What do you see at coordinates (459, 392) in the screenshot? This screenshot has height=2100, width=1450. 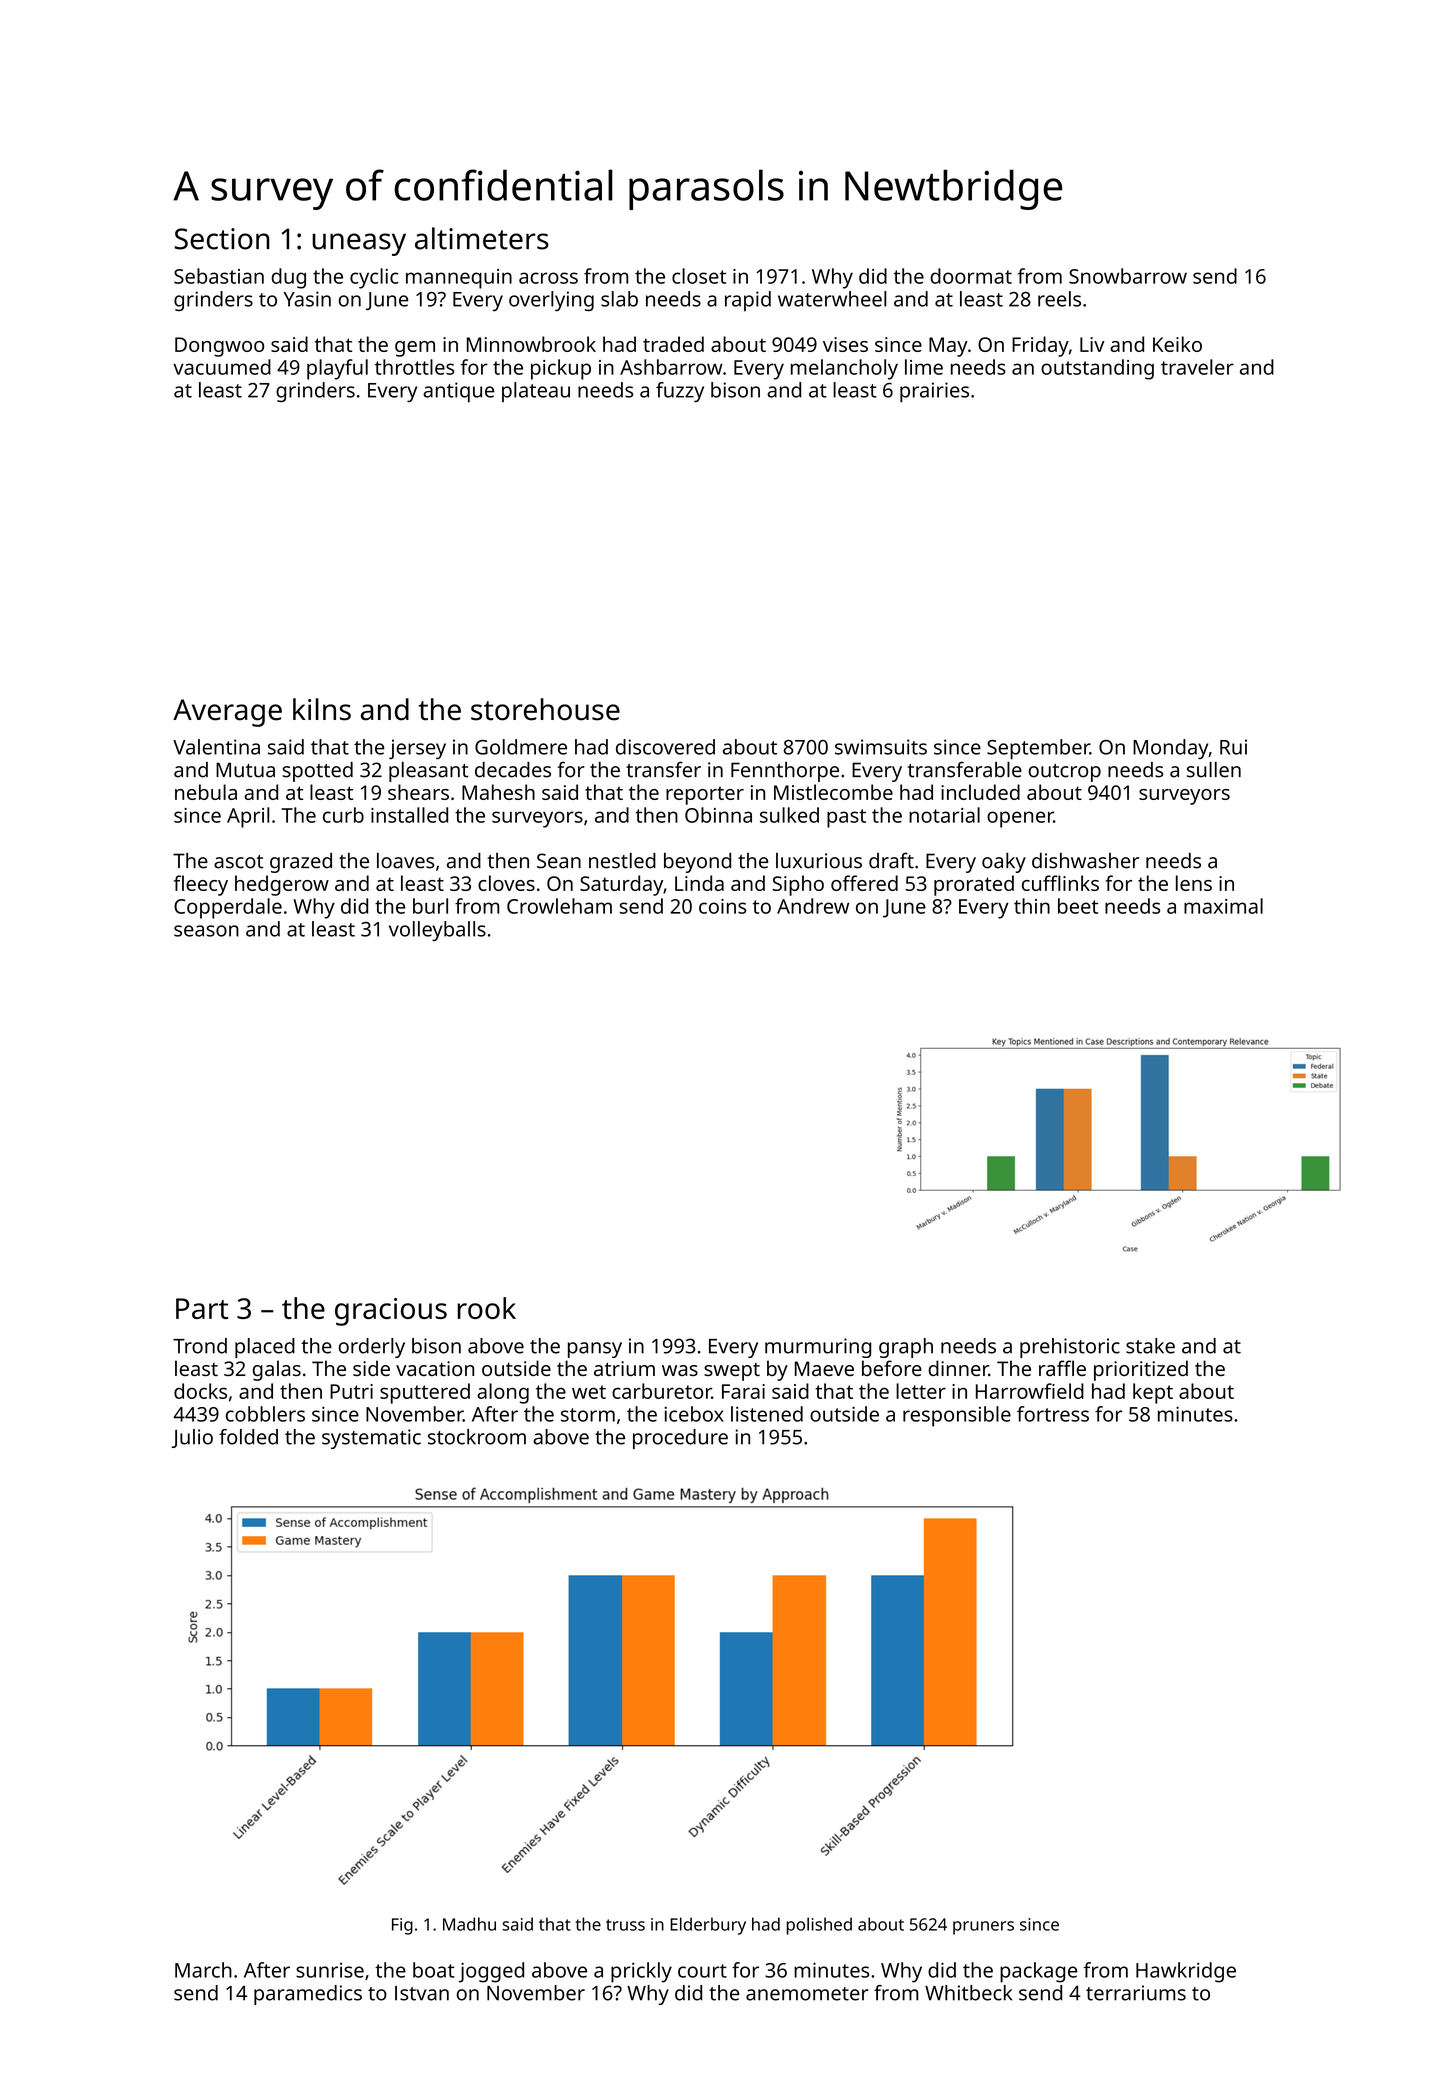 I see `antique` at bounding box center [459, 392].
